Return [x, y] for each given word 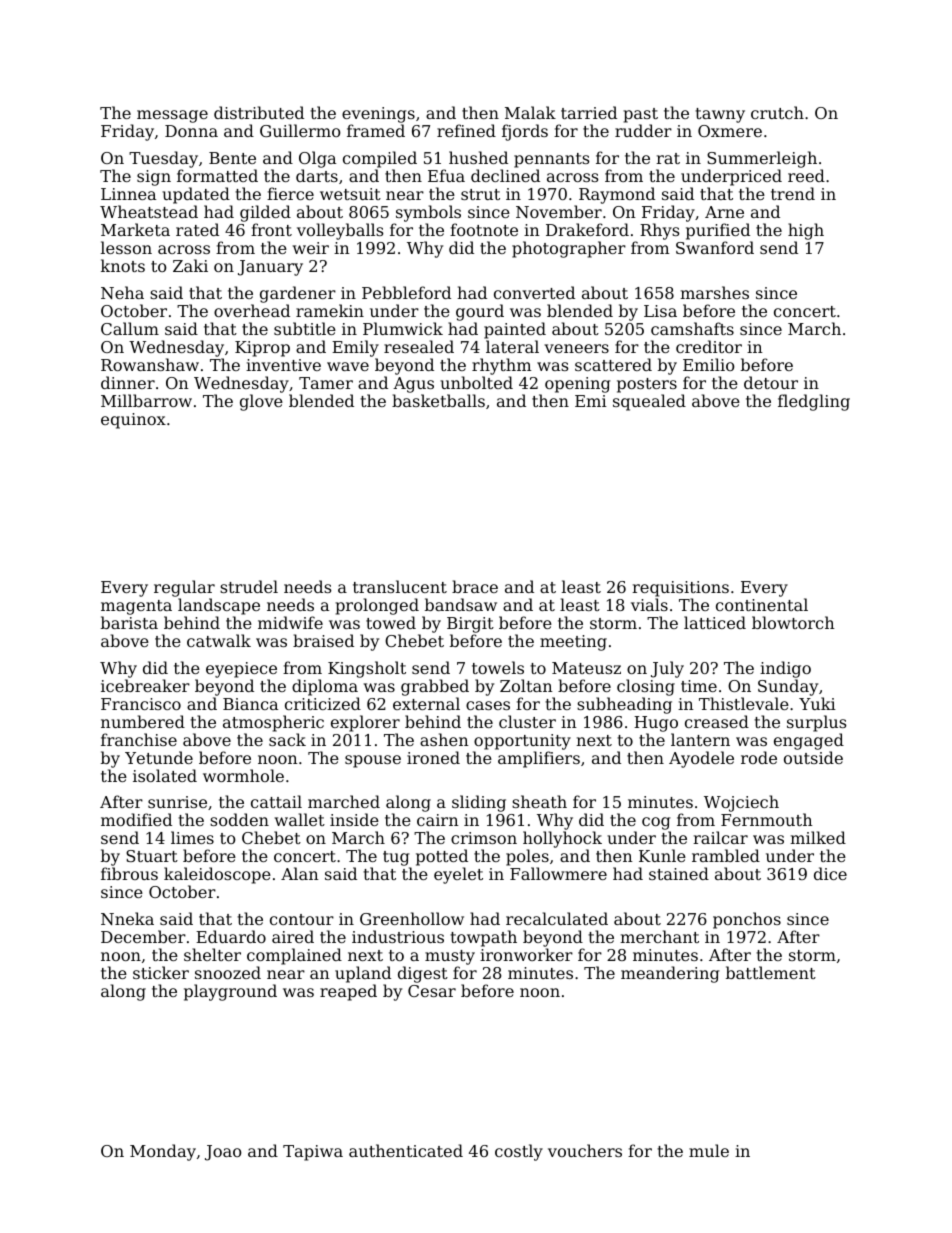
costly [519, 1152]
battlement [771, 972]
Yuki [817, 703]
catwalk [219, 640]
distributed [259, 112]
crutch [777, 112]
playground [230, 992]
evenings [378, 115]
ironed [433, 757]
